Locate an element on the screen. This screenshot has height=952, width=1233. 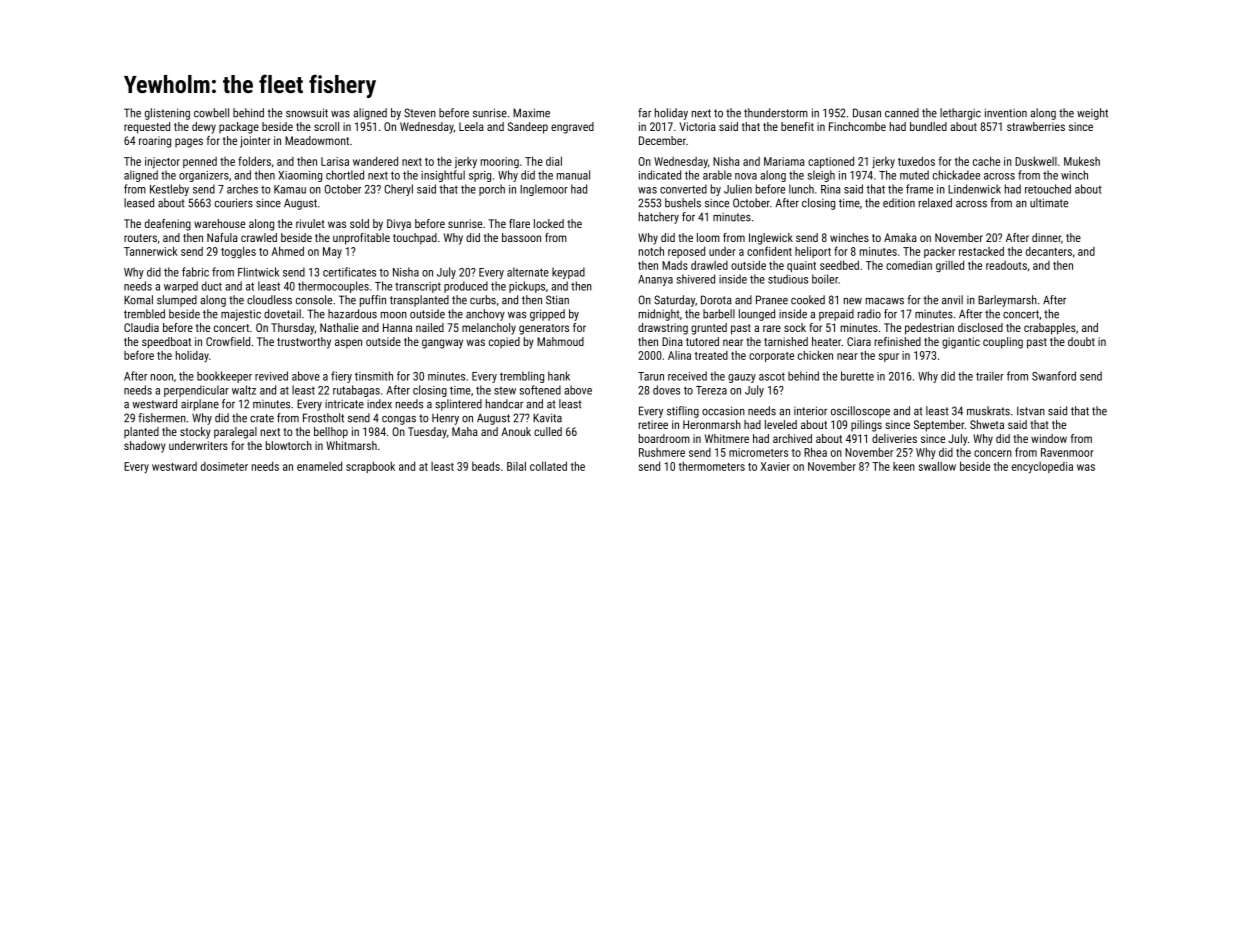
Finchcombe is located at coordinates (857, 126).
